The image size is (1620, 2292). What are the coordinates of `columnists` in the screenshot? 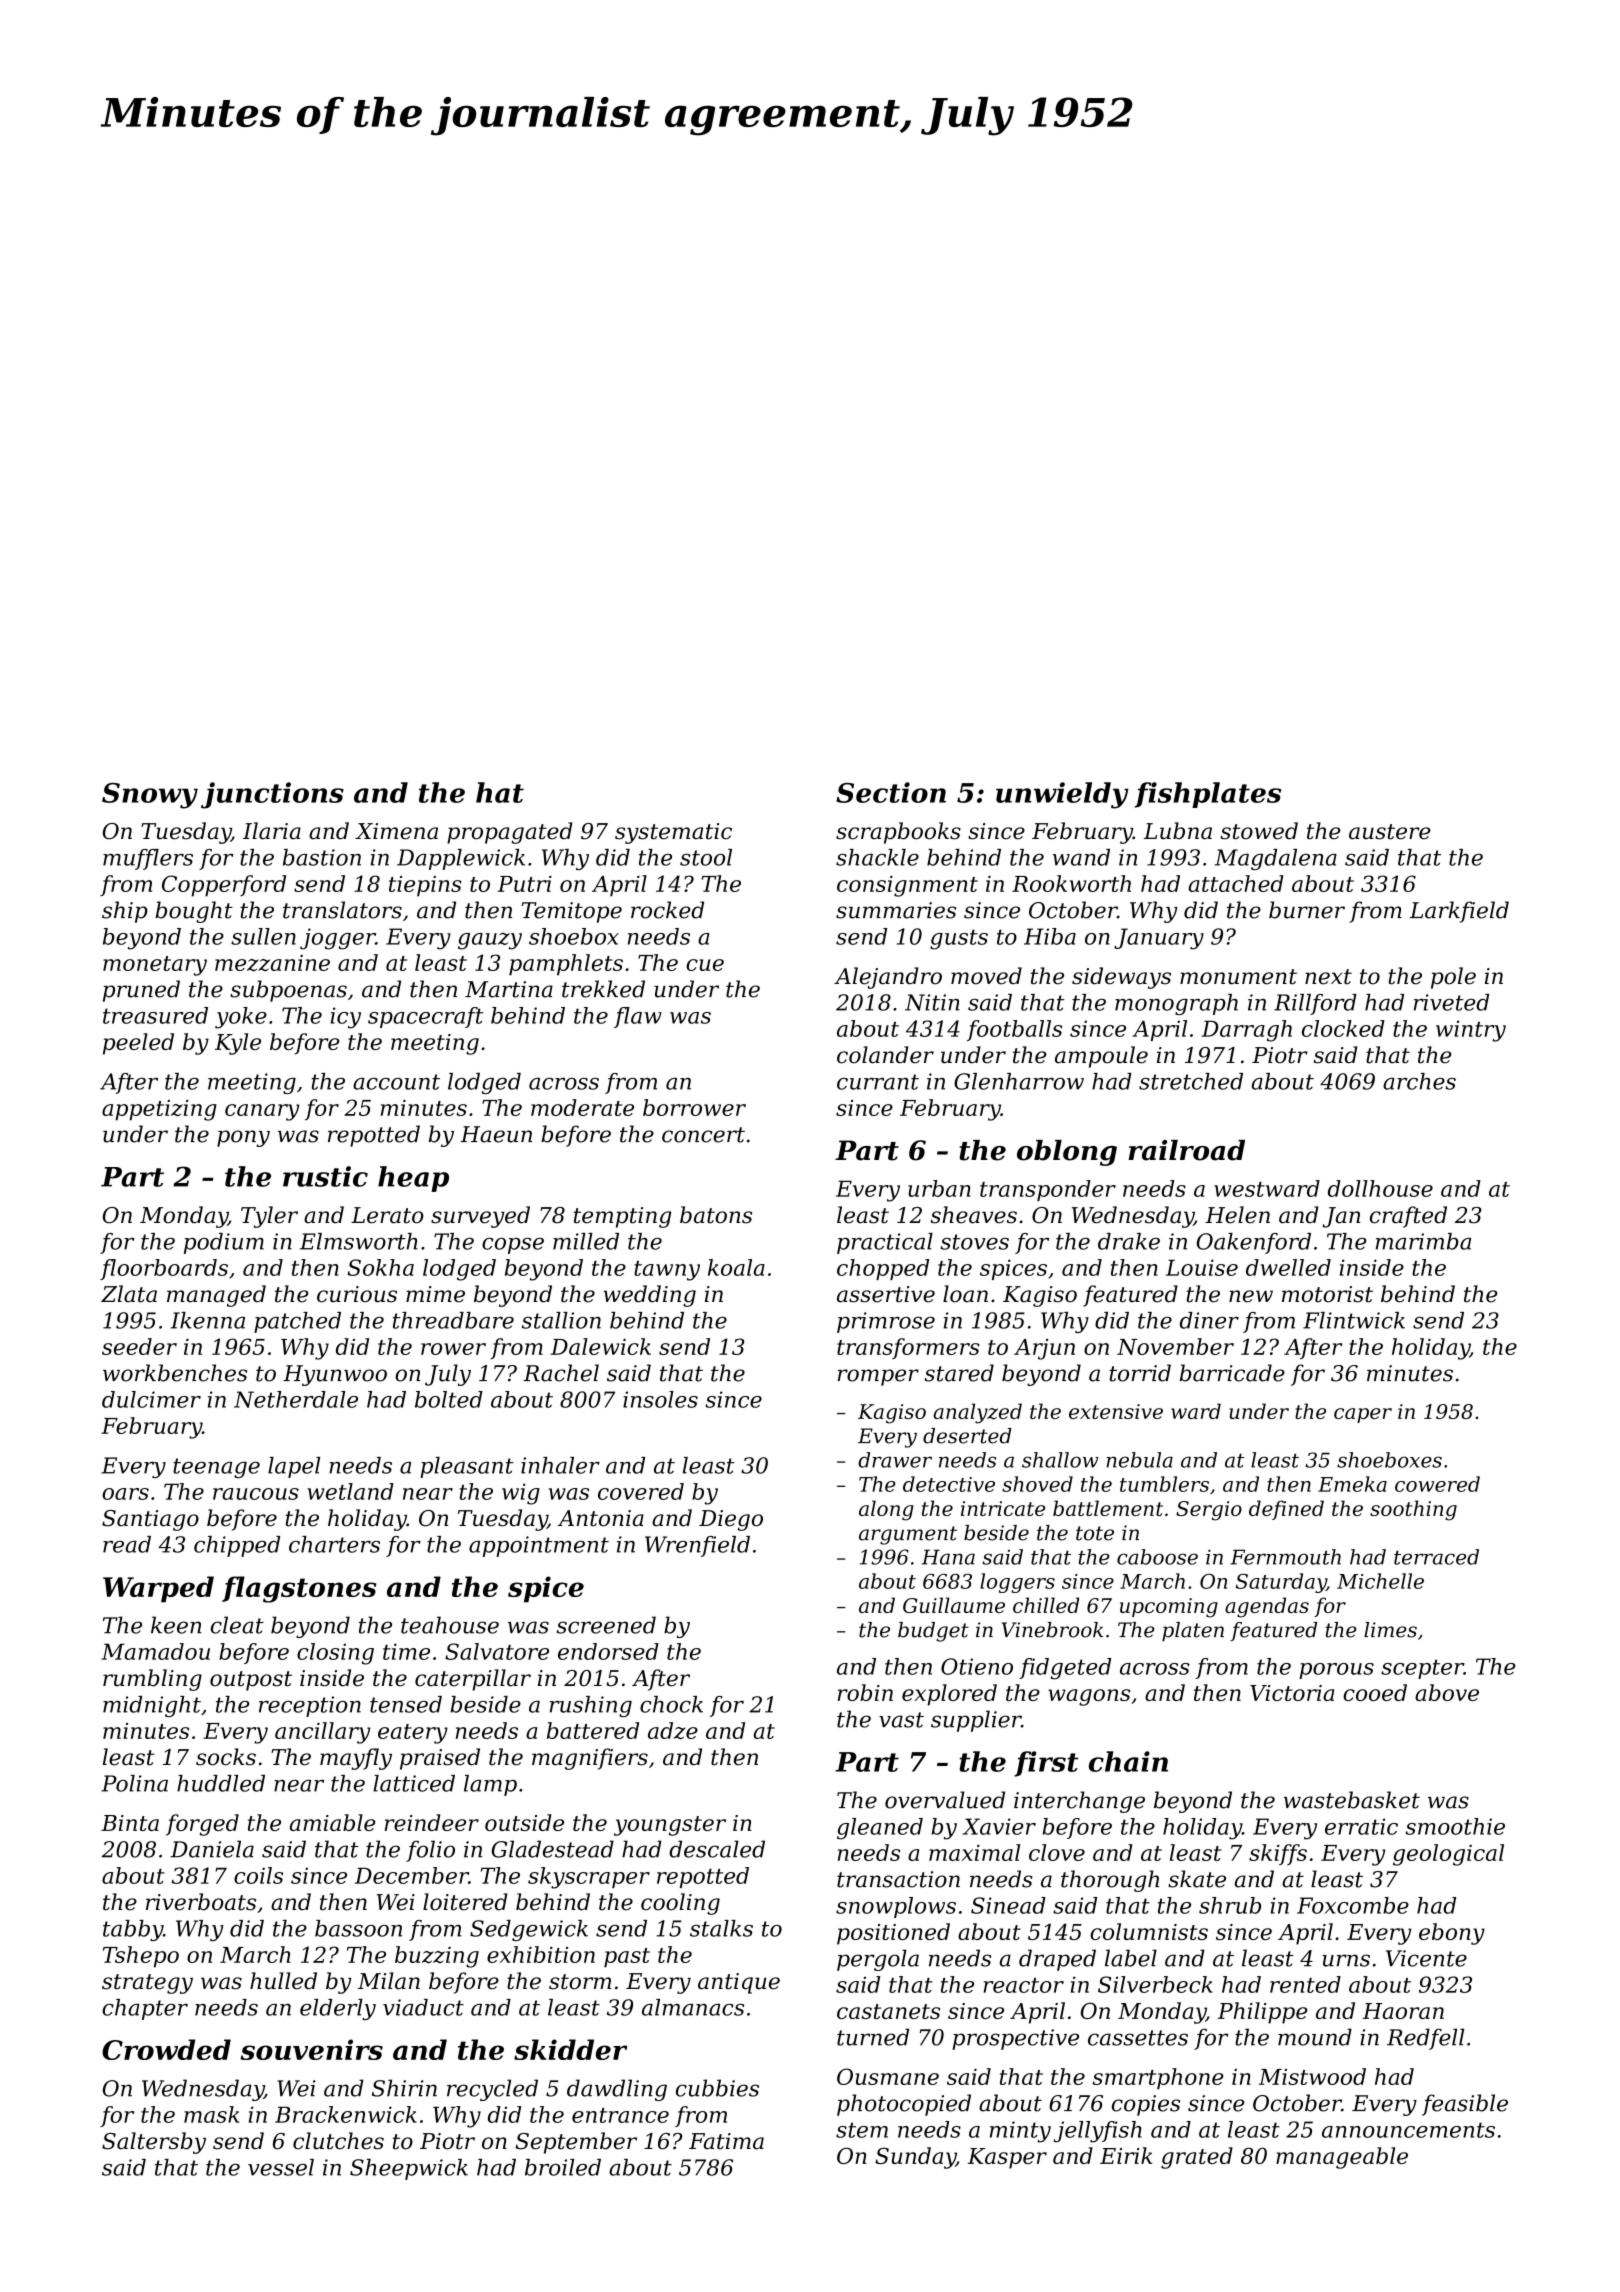 It's located at (1149, 1931).
